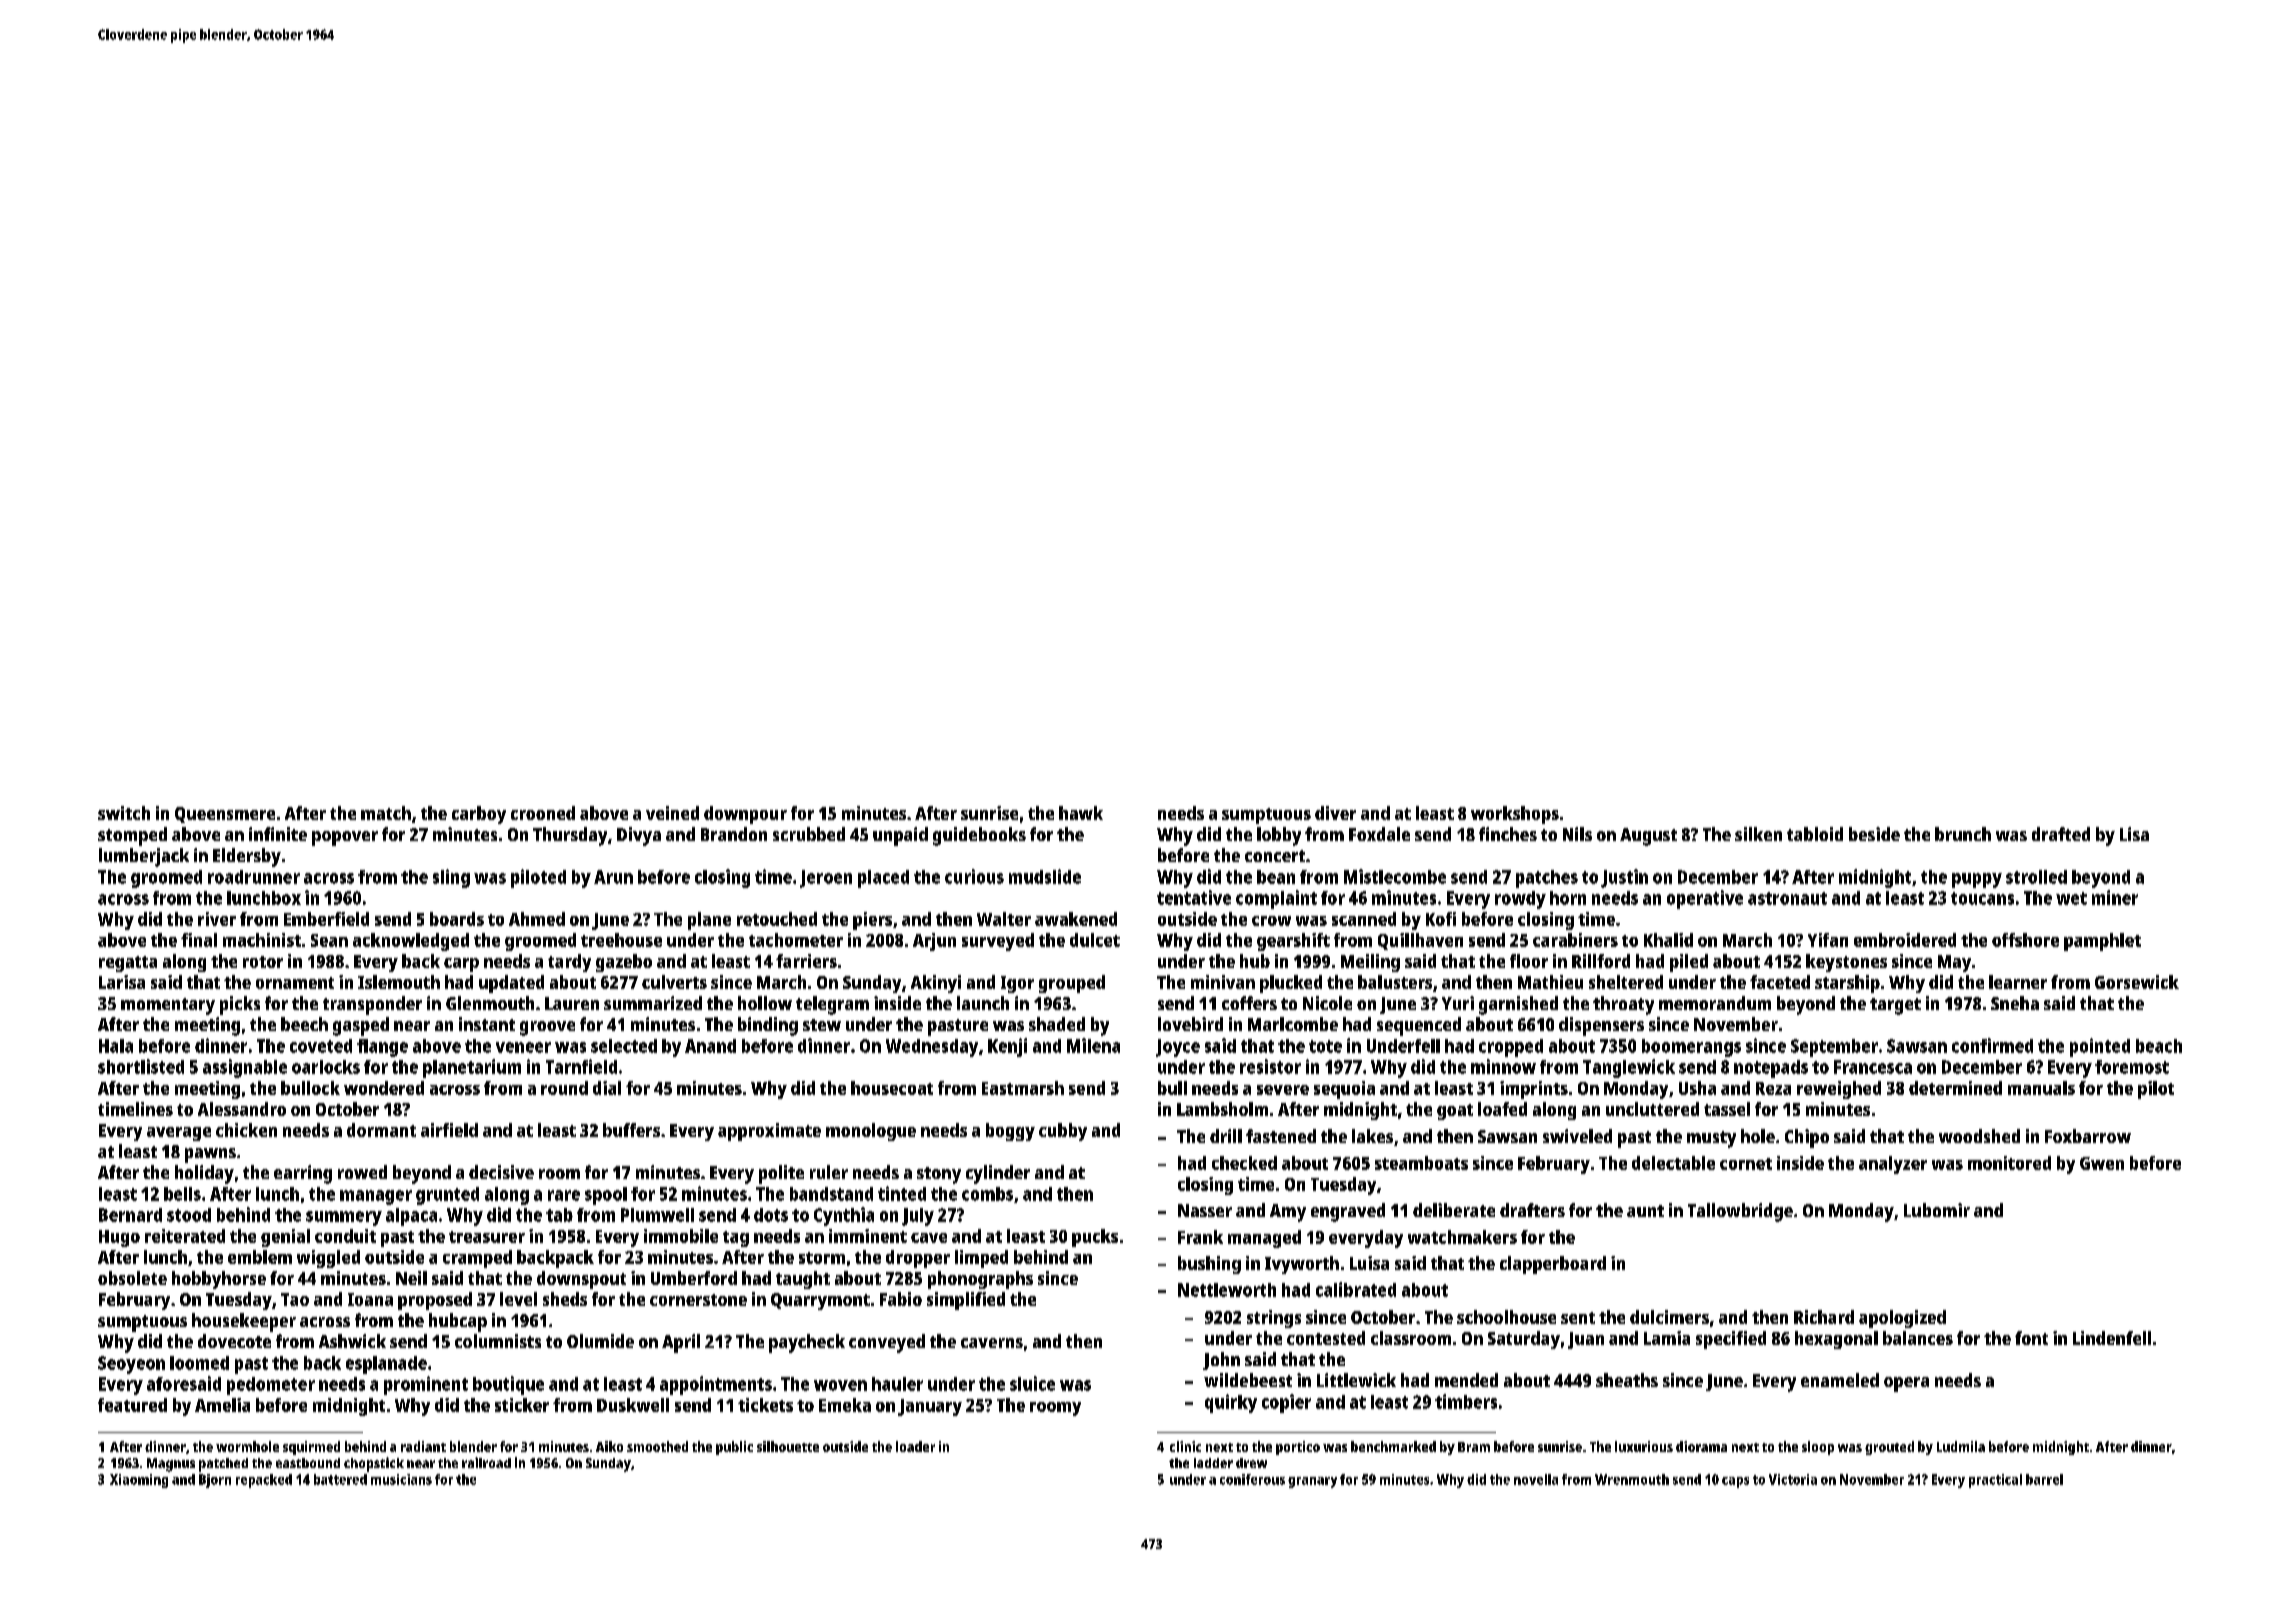 The height and width of the document is (1614, 2282). I want to click on pamphlet, so click(2102, 942).
